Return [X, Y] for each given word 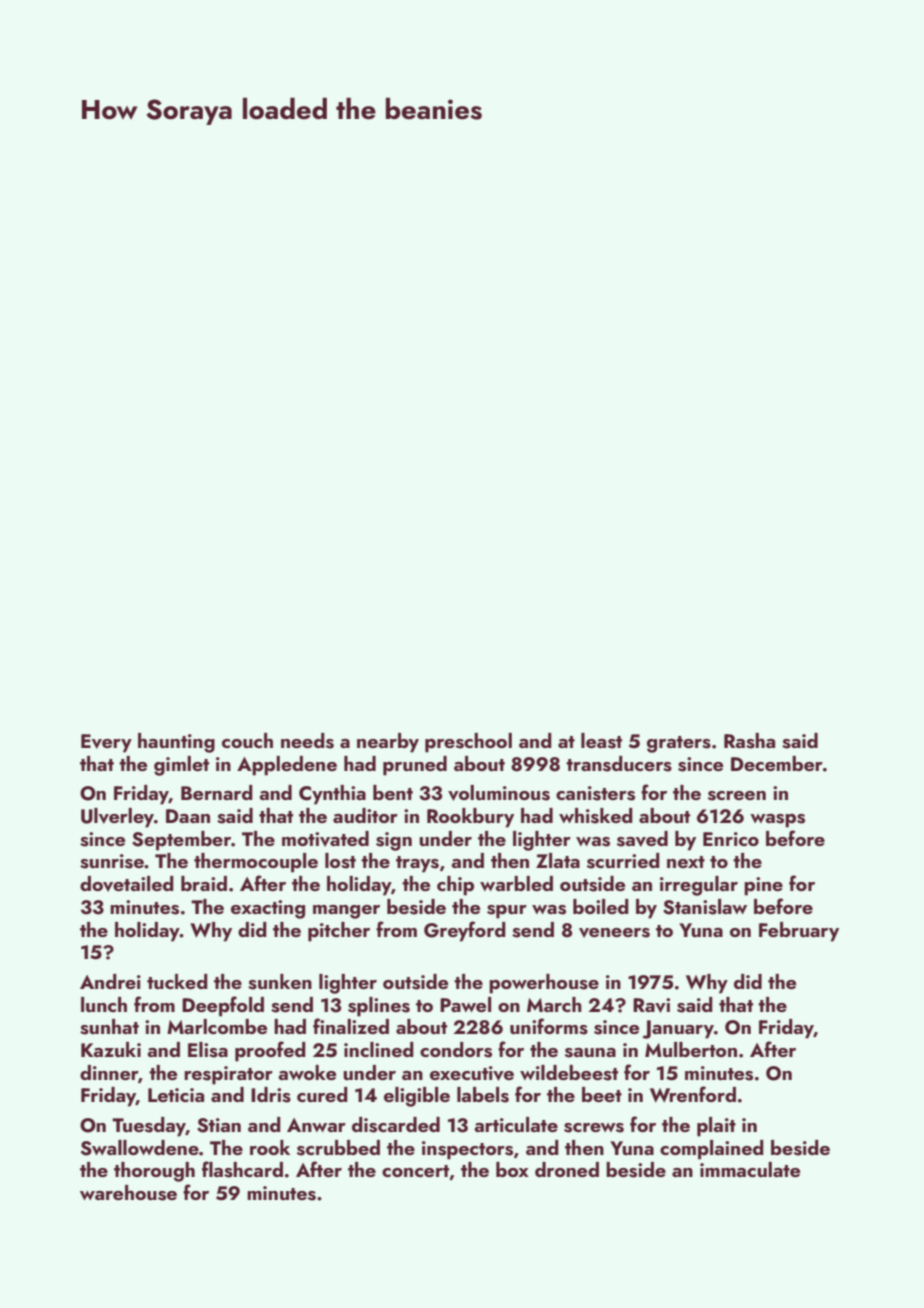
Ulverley [117, 818]
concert [415, 1171]
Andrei [110, 981]
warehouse [128, 1193]
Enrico [731, 839]
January [678, 1029]
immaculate [750, 1169]
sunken [280, 982]
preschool [468, 743]
